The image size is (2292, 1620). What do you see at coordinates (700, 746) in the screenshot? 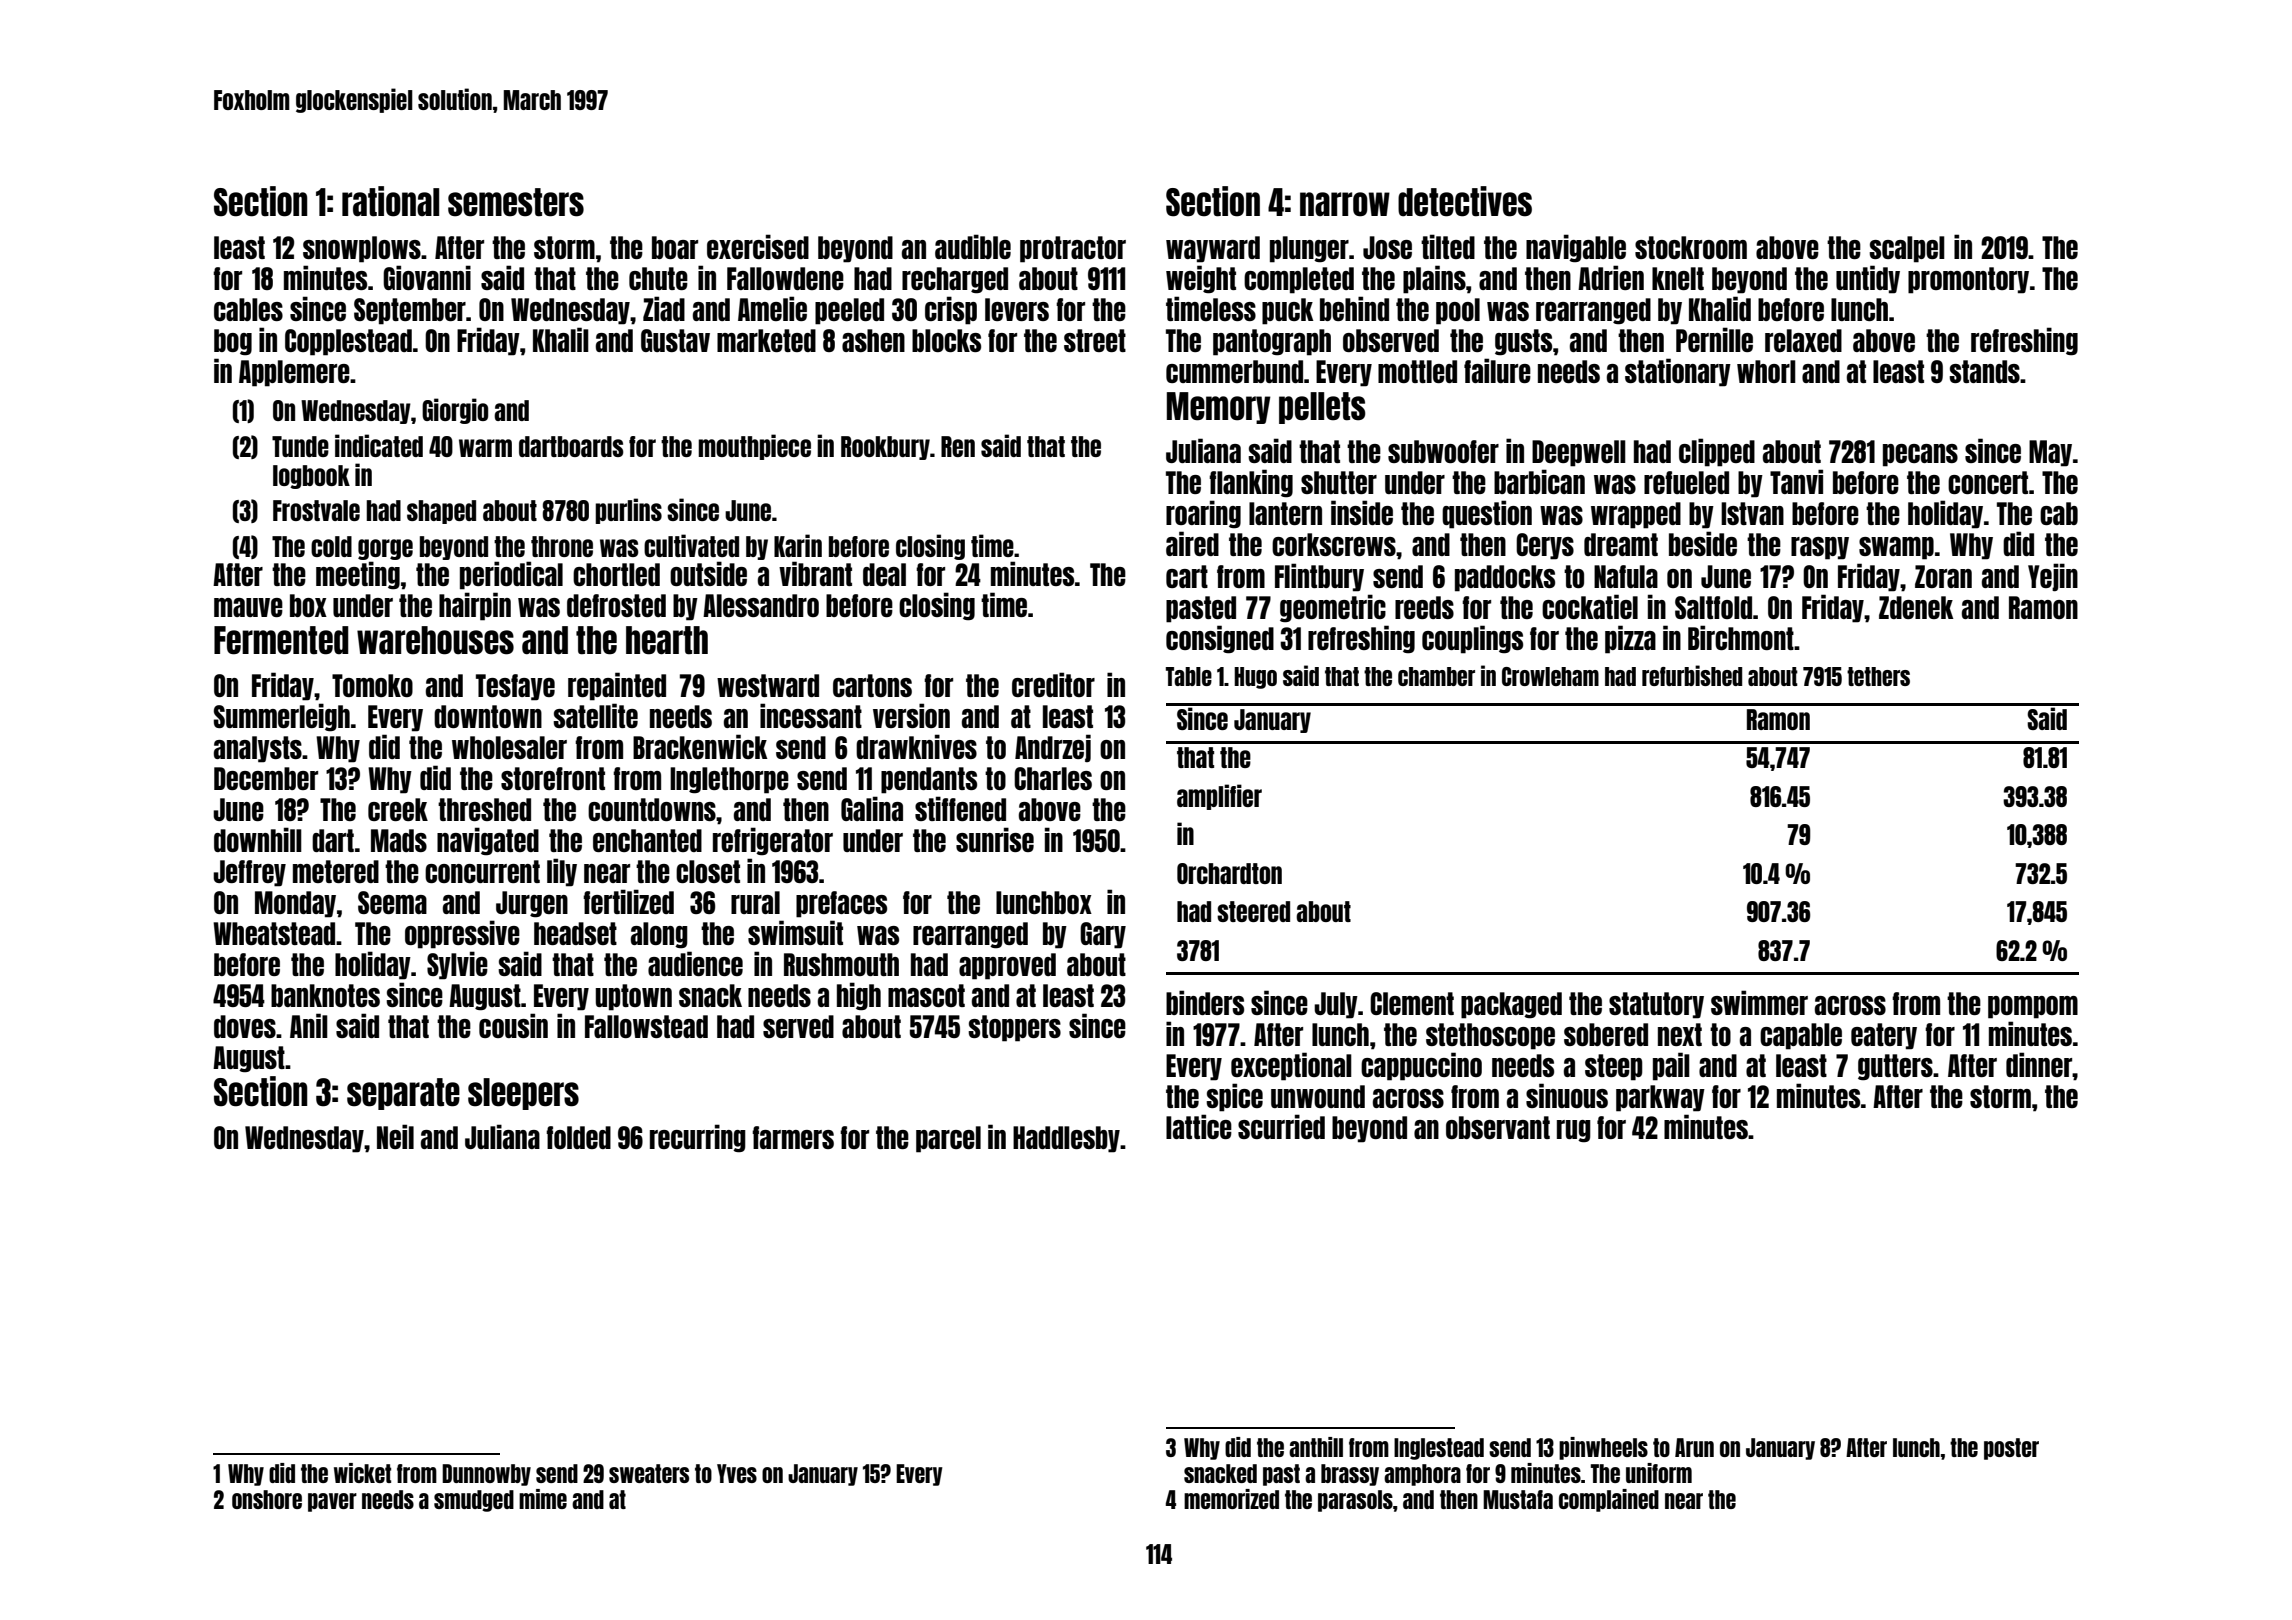
I see `Brackenwick` at bounding box center [700, 746].
